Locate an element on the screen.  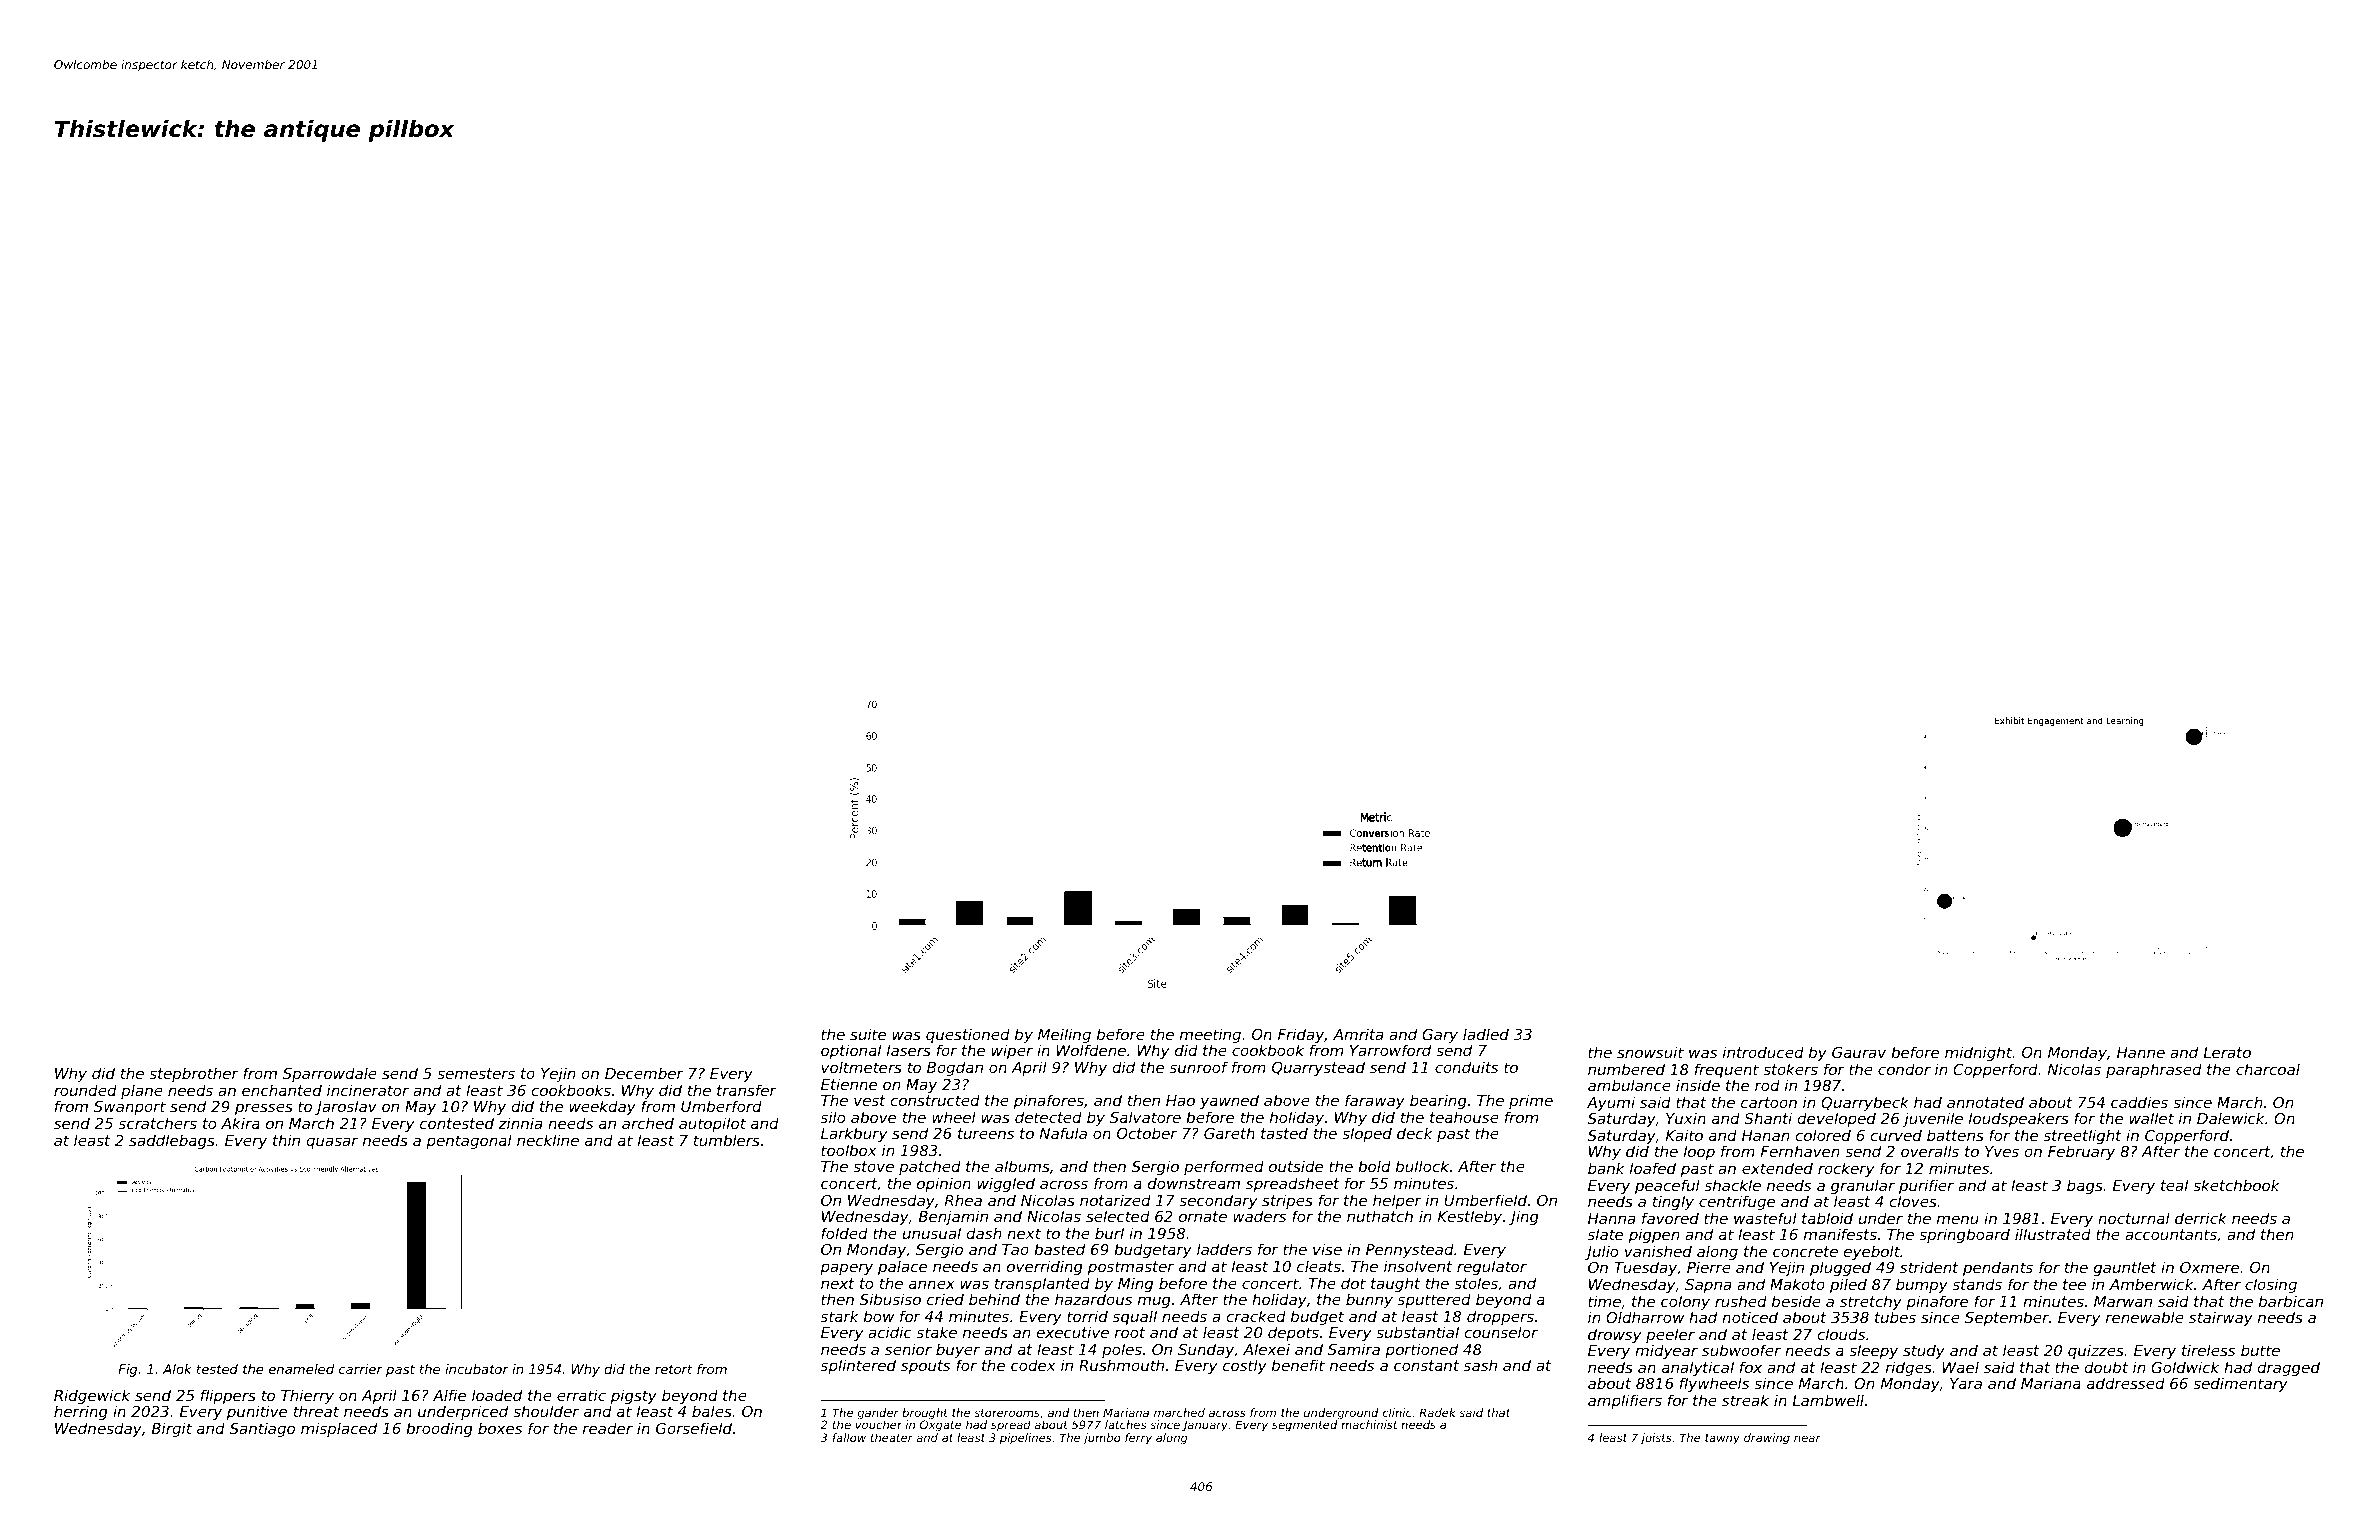
joists is located at coordinates (1656, 1439).
